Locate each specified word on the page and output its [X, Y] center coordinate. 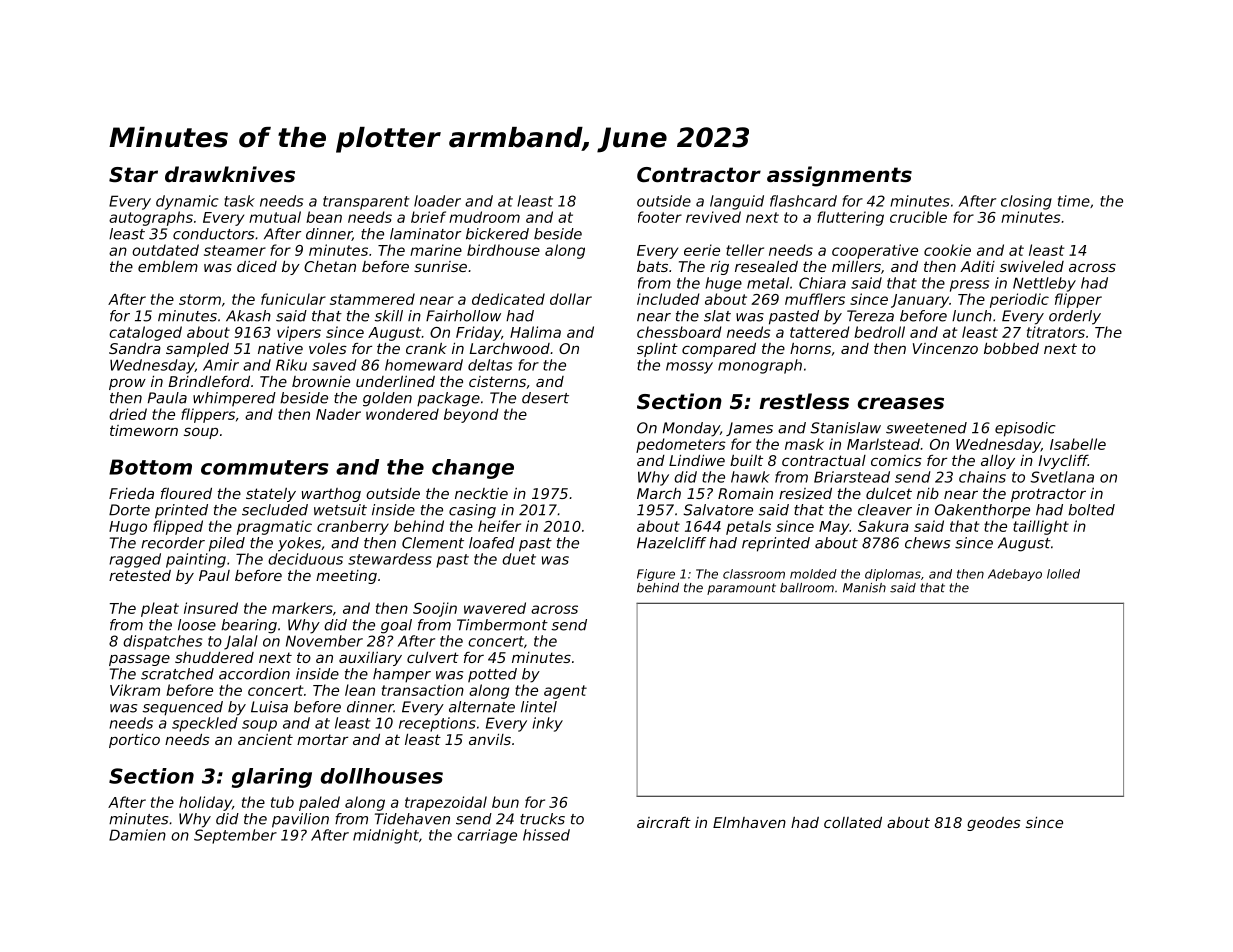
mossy [689, 368]
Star [133, 175]
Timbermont [502, 625]
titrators [1056, 332]
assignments [839, 176]
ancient [265, 739]
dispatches [162, 642]
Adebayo [1015, 575]
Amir [221, 365]
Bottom [150, 467]
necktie [481, 493]
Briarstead [852, 477]
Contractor [699, 175]
